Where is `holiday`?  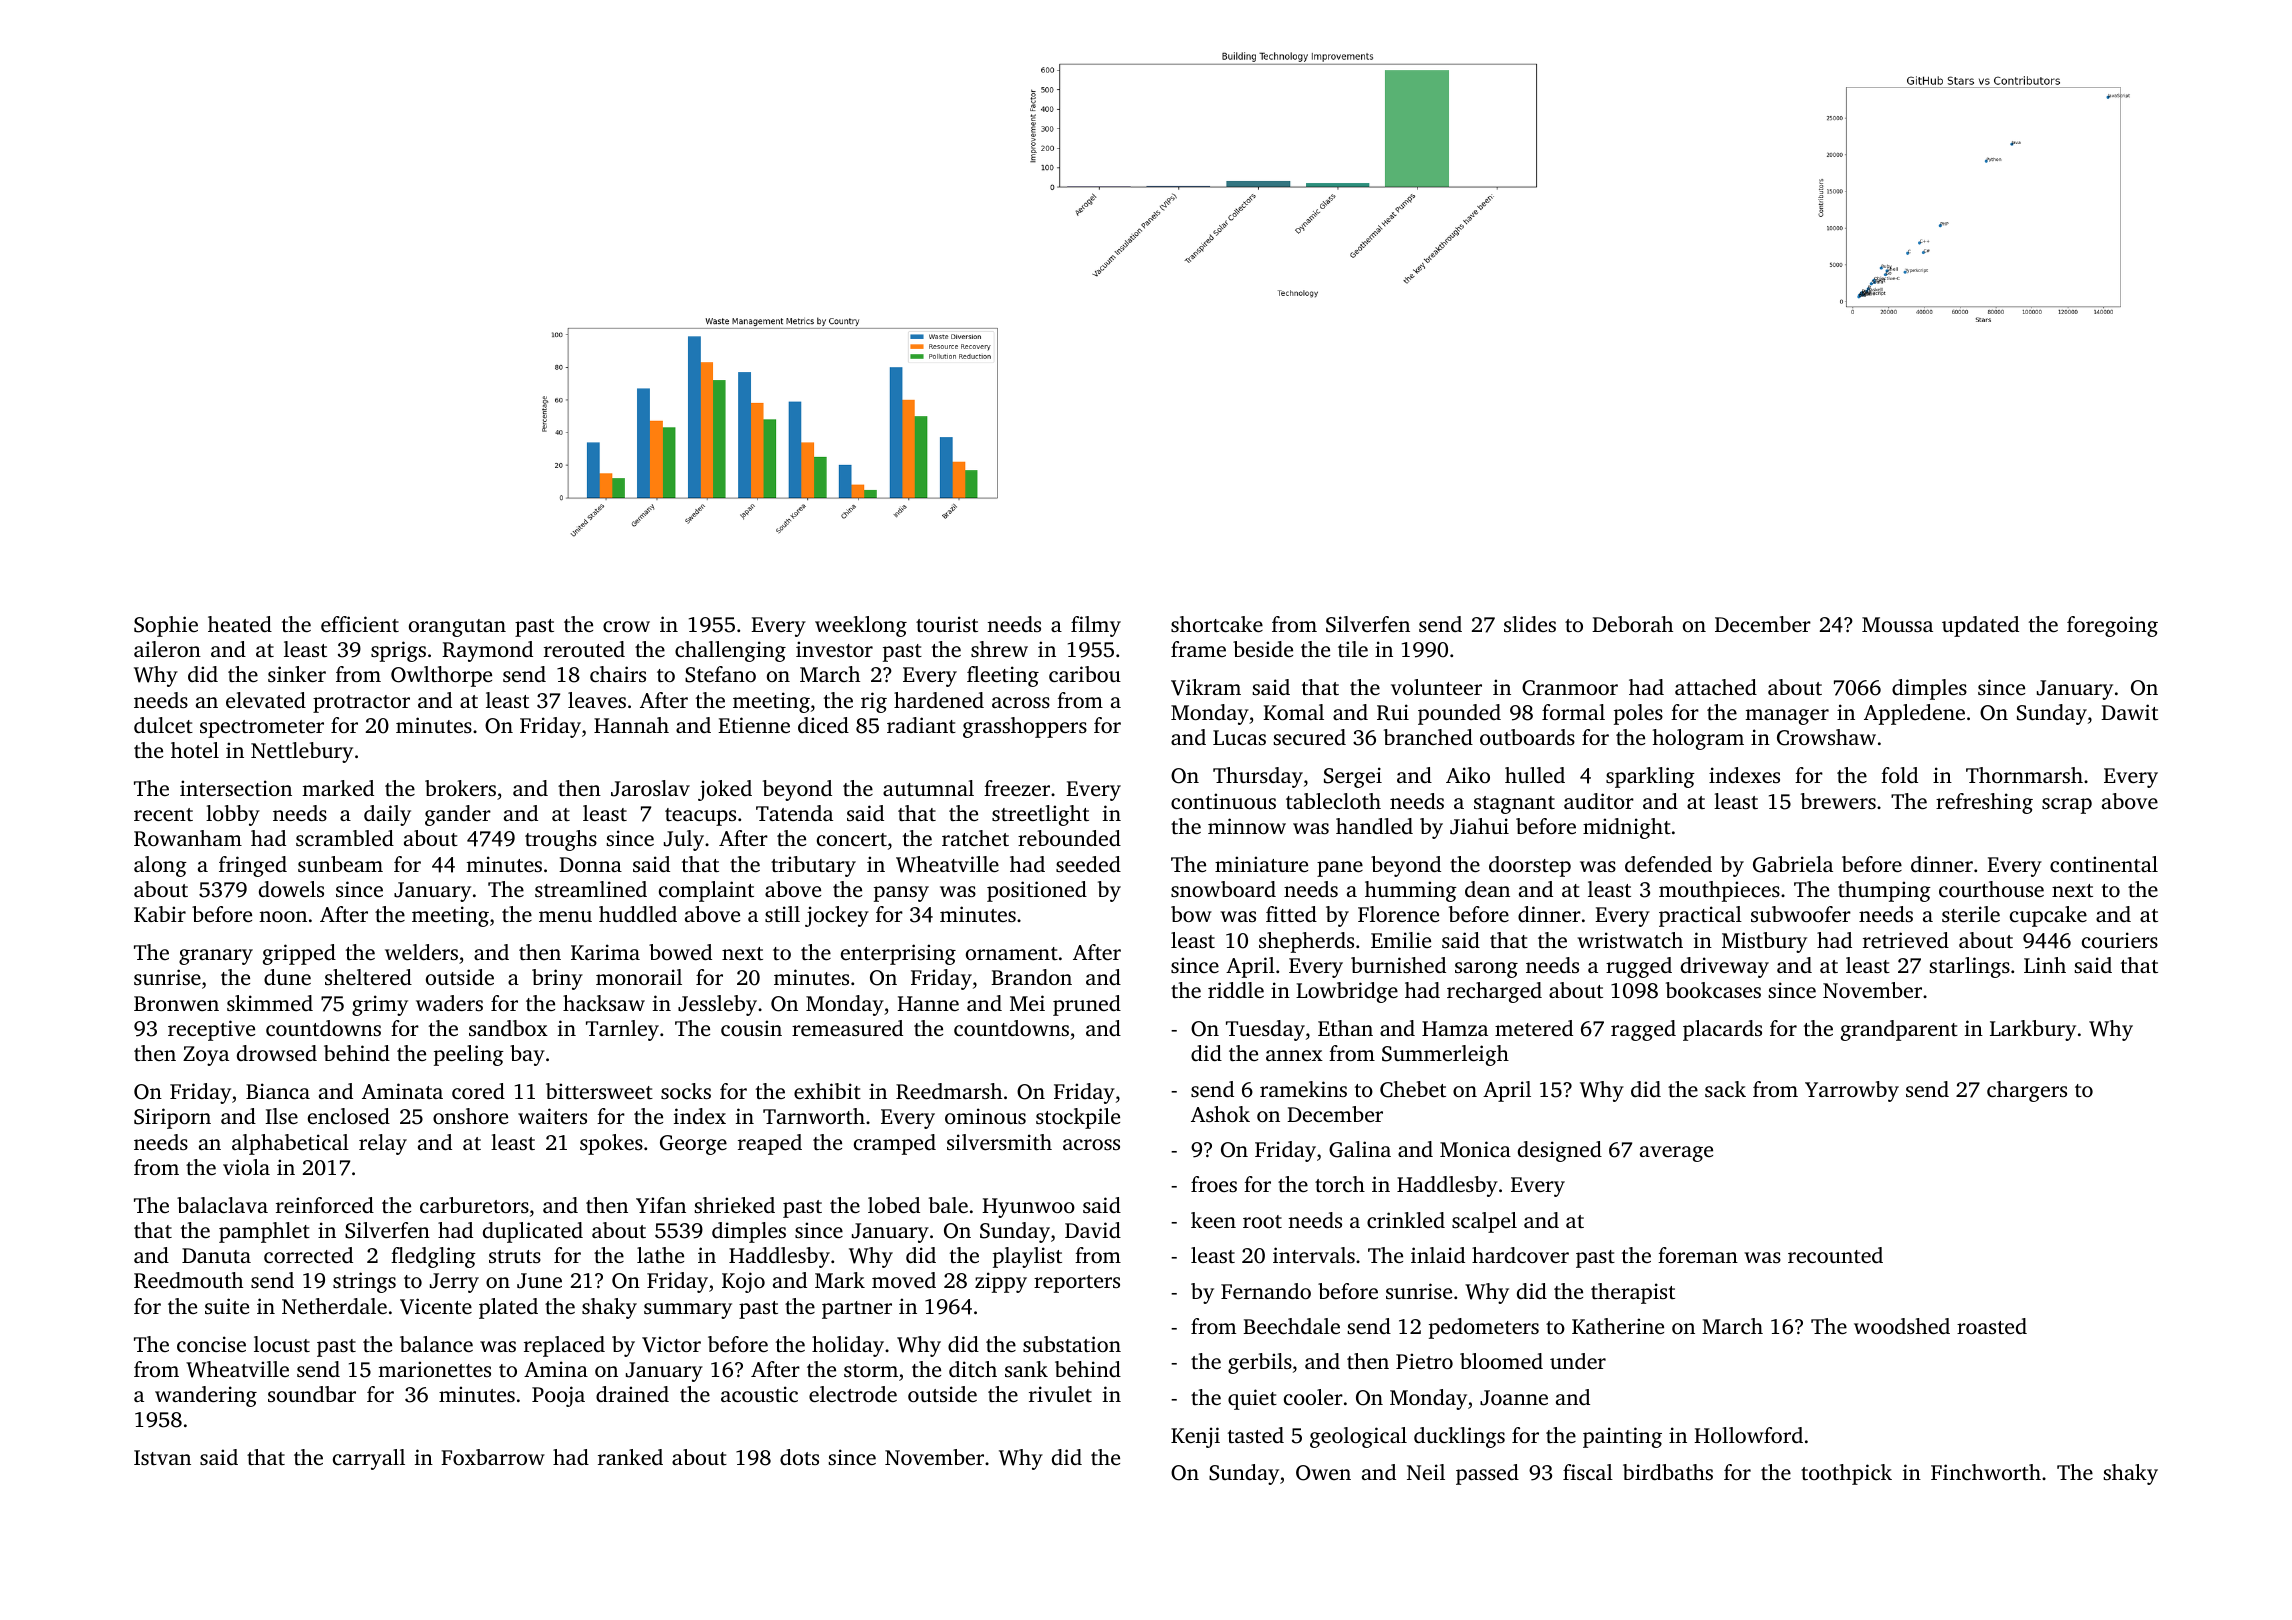
holiday is located at coordinates (848, 1346).
